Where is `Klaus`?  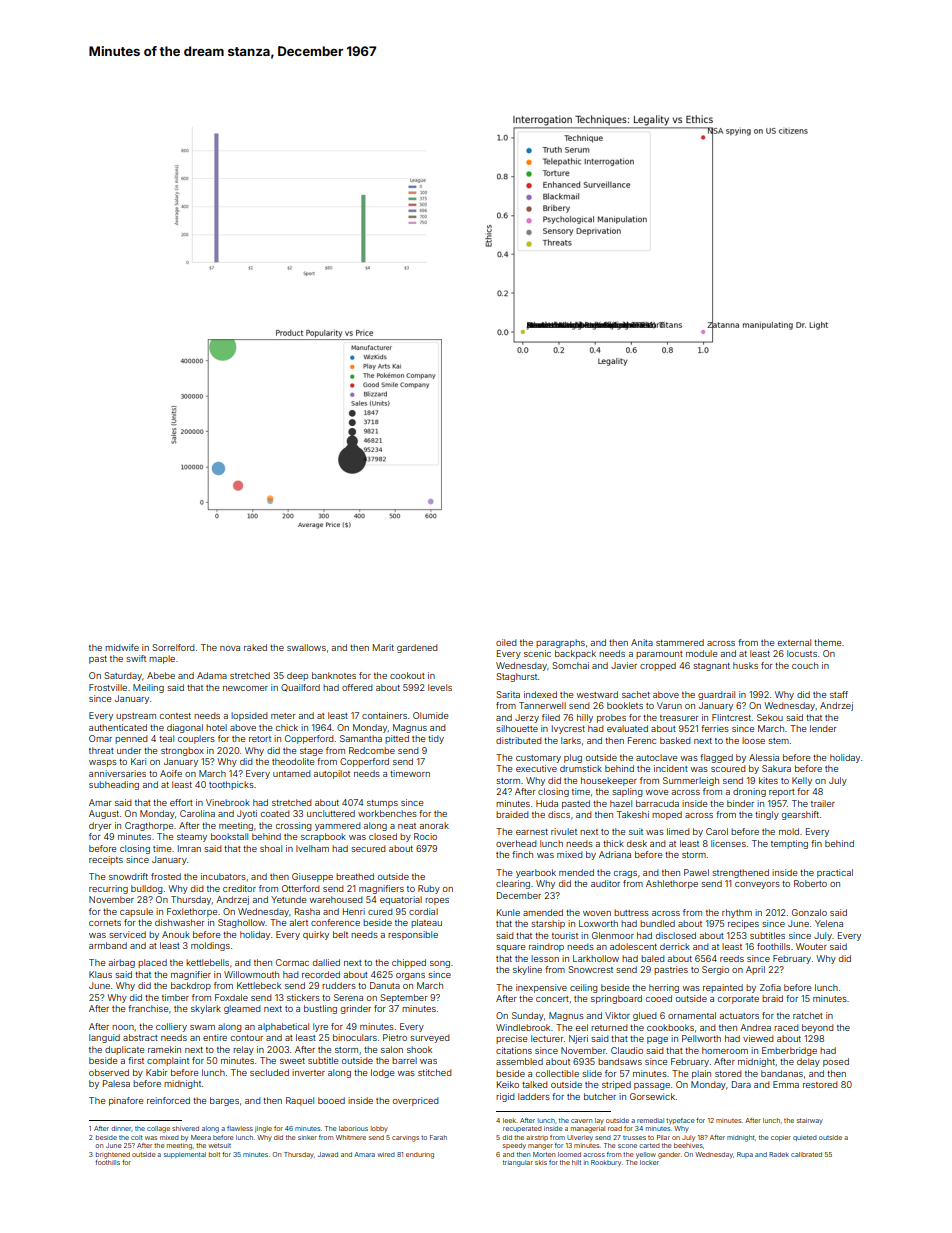
Klaus is located at coordinates (100, 974).
